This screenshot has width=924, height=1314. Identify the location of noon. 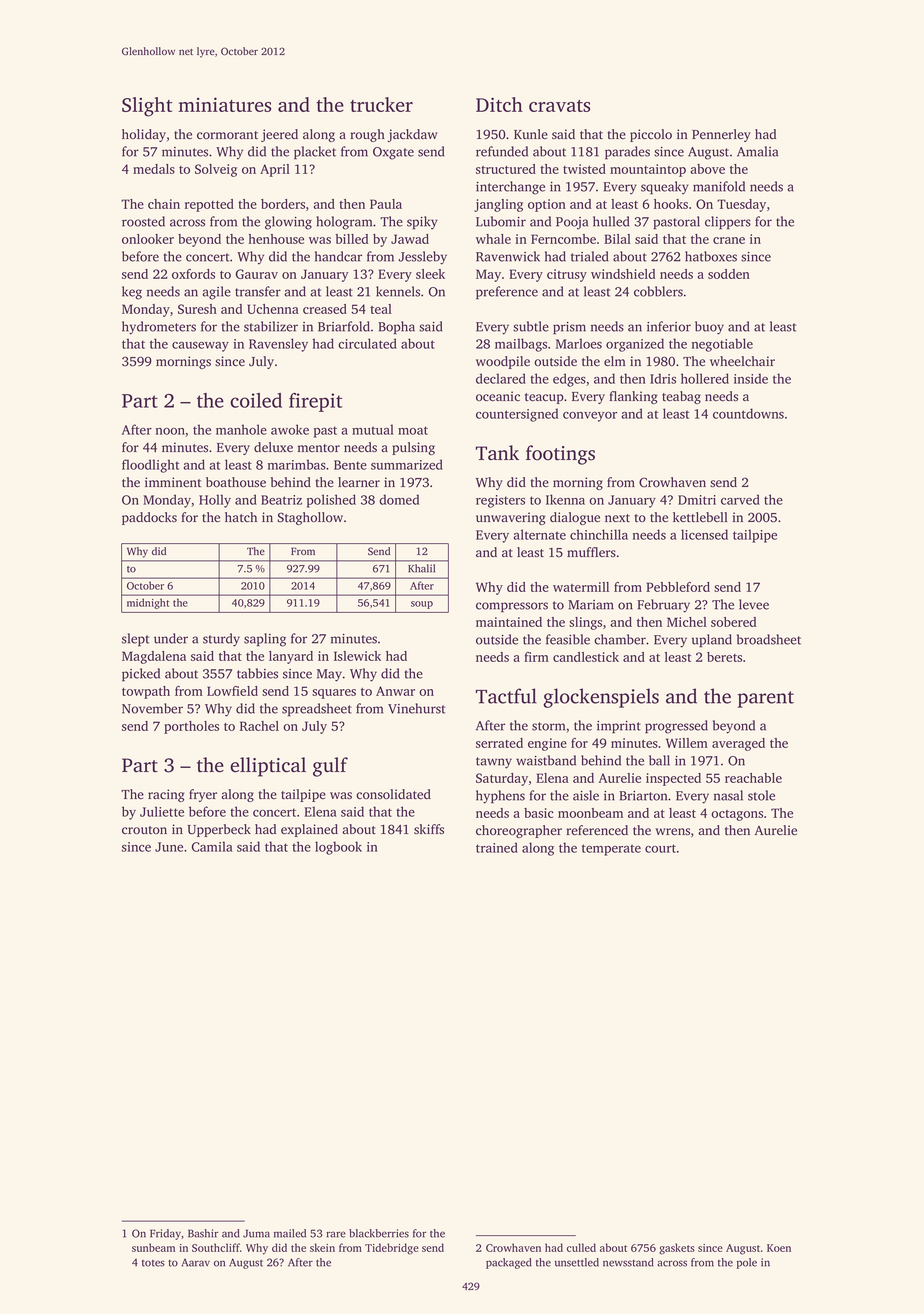
(170, 431).
